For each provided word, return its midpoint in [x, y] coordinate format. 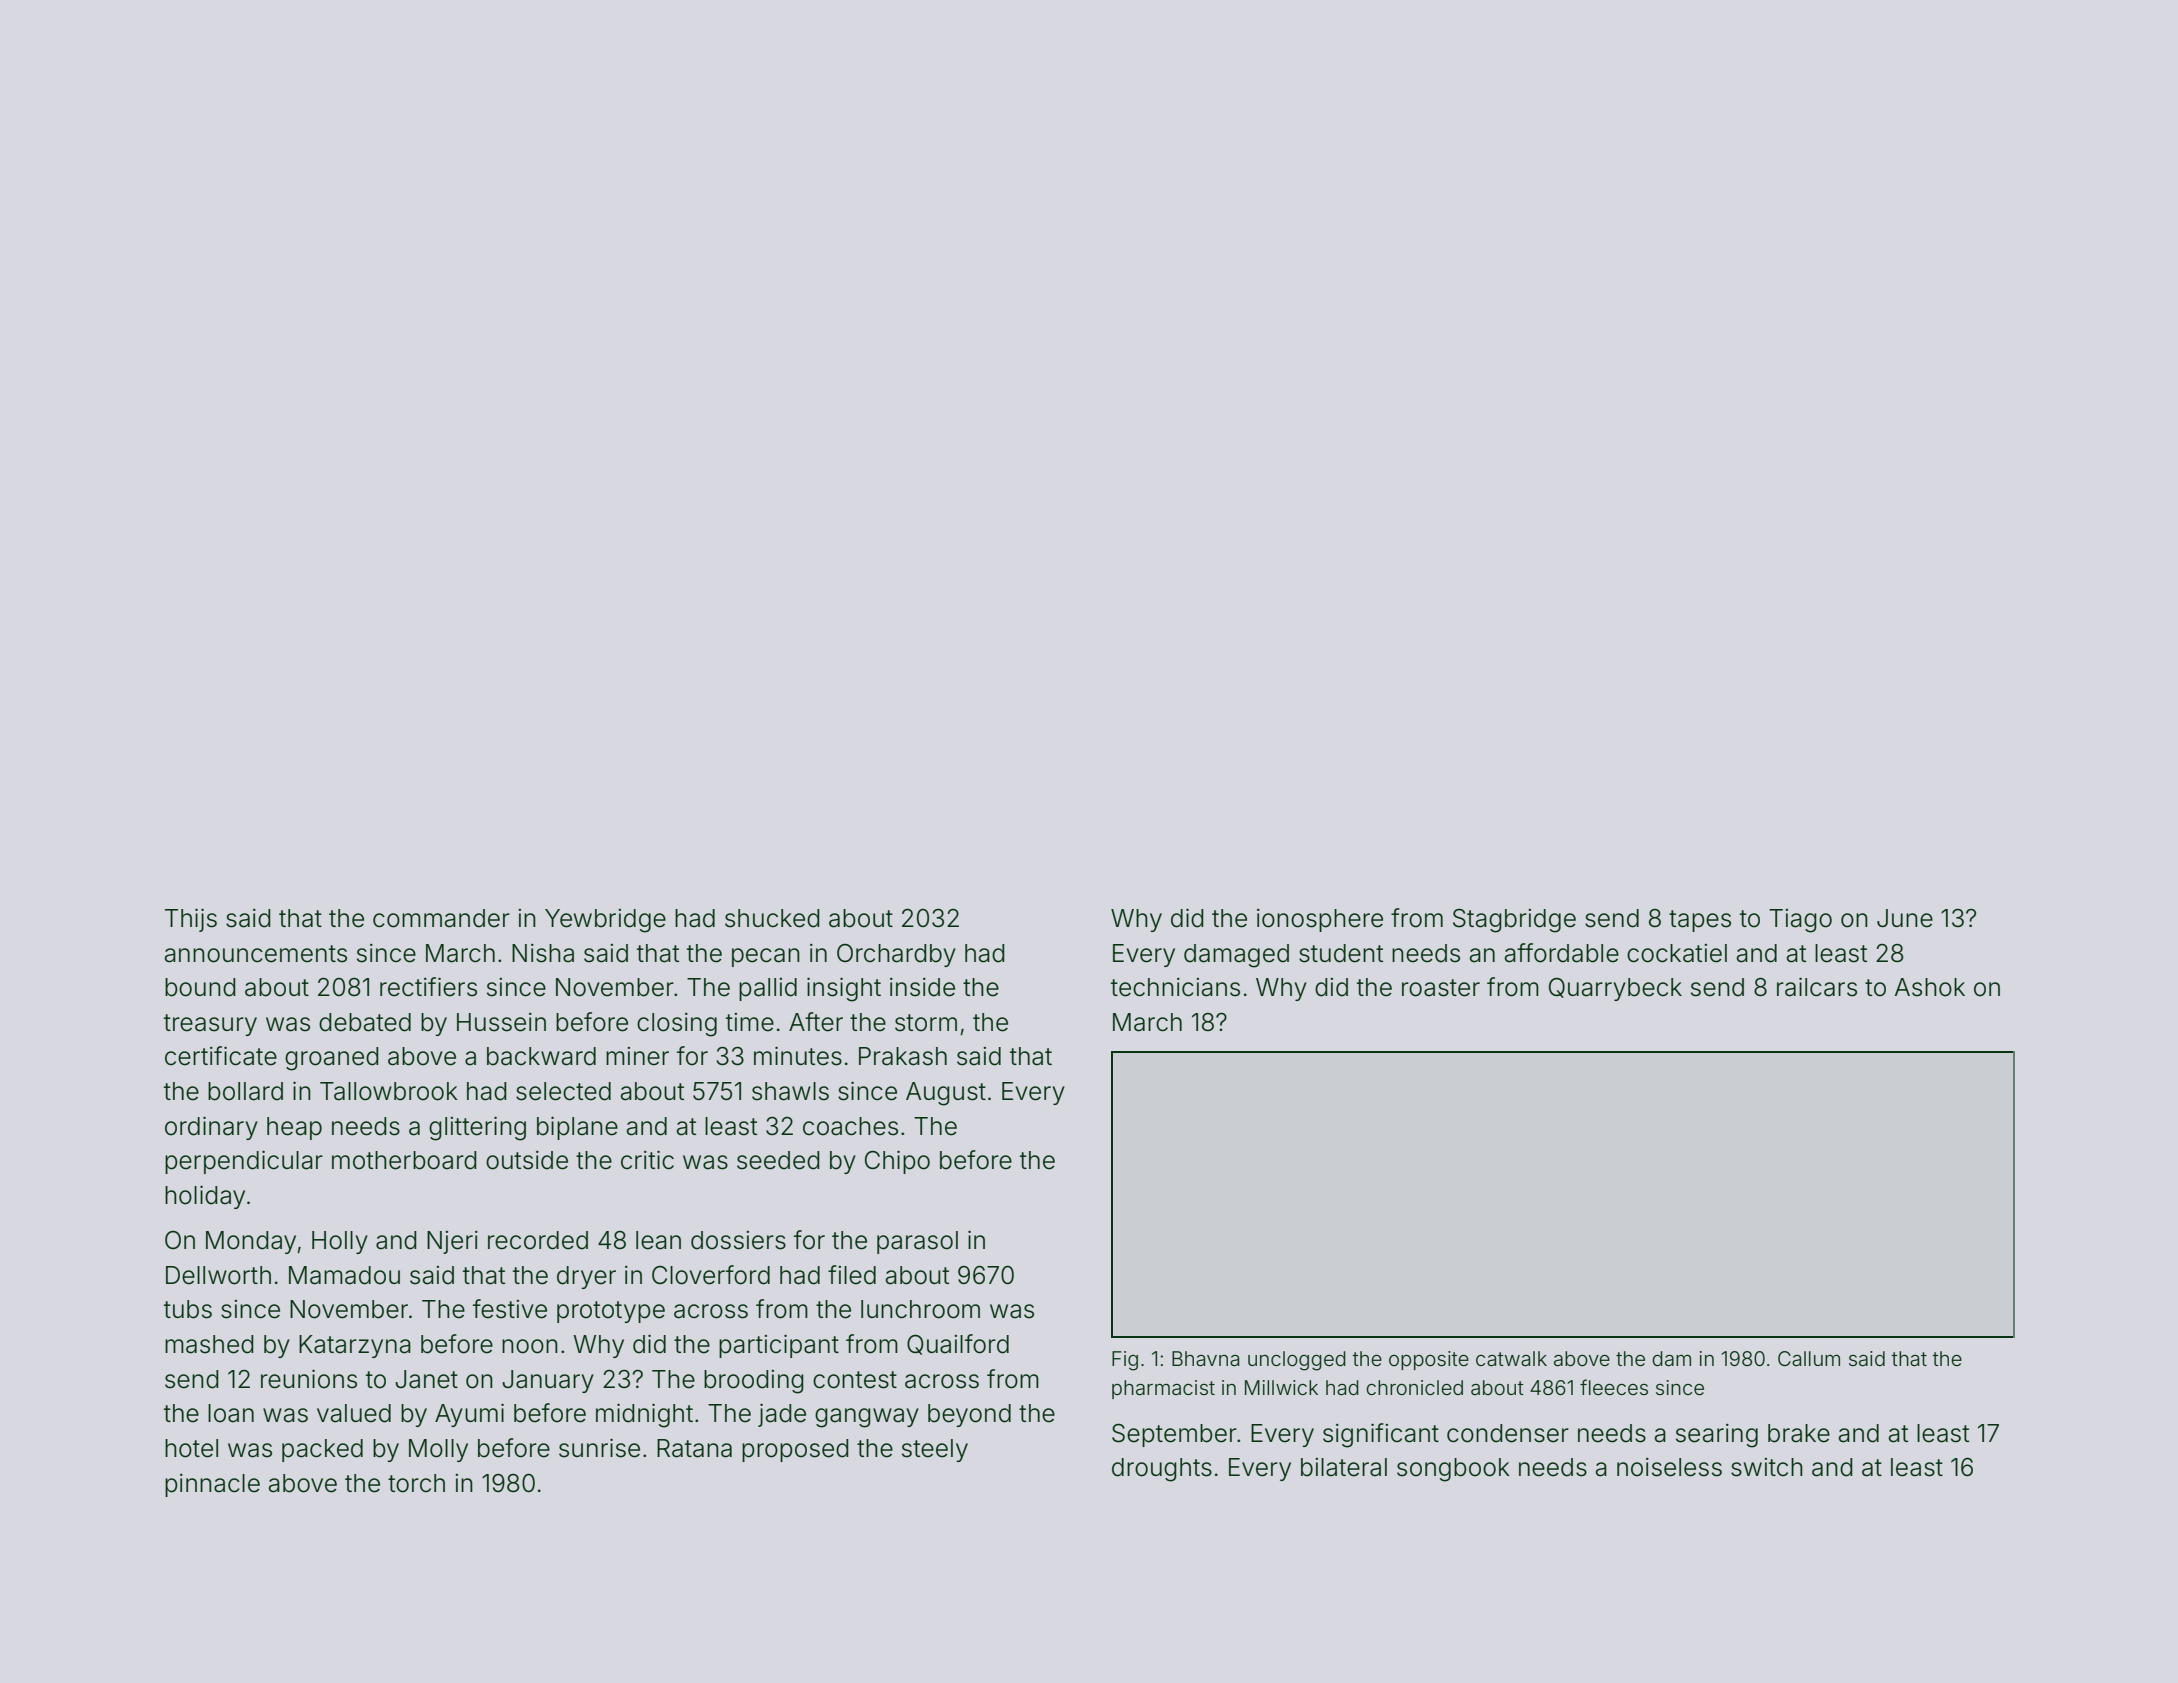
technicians [1175, 987]
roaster [1441, 988]
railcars [1817, 987]
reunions [309, 1379]
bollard [245, 1091]
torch [416, 1483]
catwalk [1511, 1358]
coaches [850, 1126]
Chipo [897, 1162]
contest [855, 1380]
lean [658, 1240]
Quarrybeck [1615, 989]
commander [441, 918]
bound [200, 987]
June [1905, 918]
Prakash [903, 1056]
